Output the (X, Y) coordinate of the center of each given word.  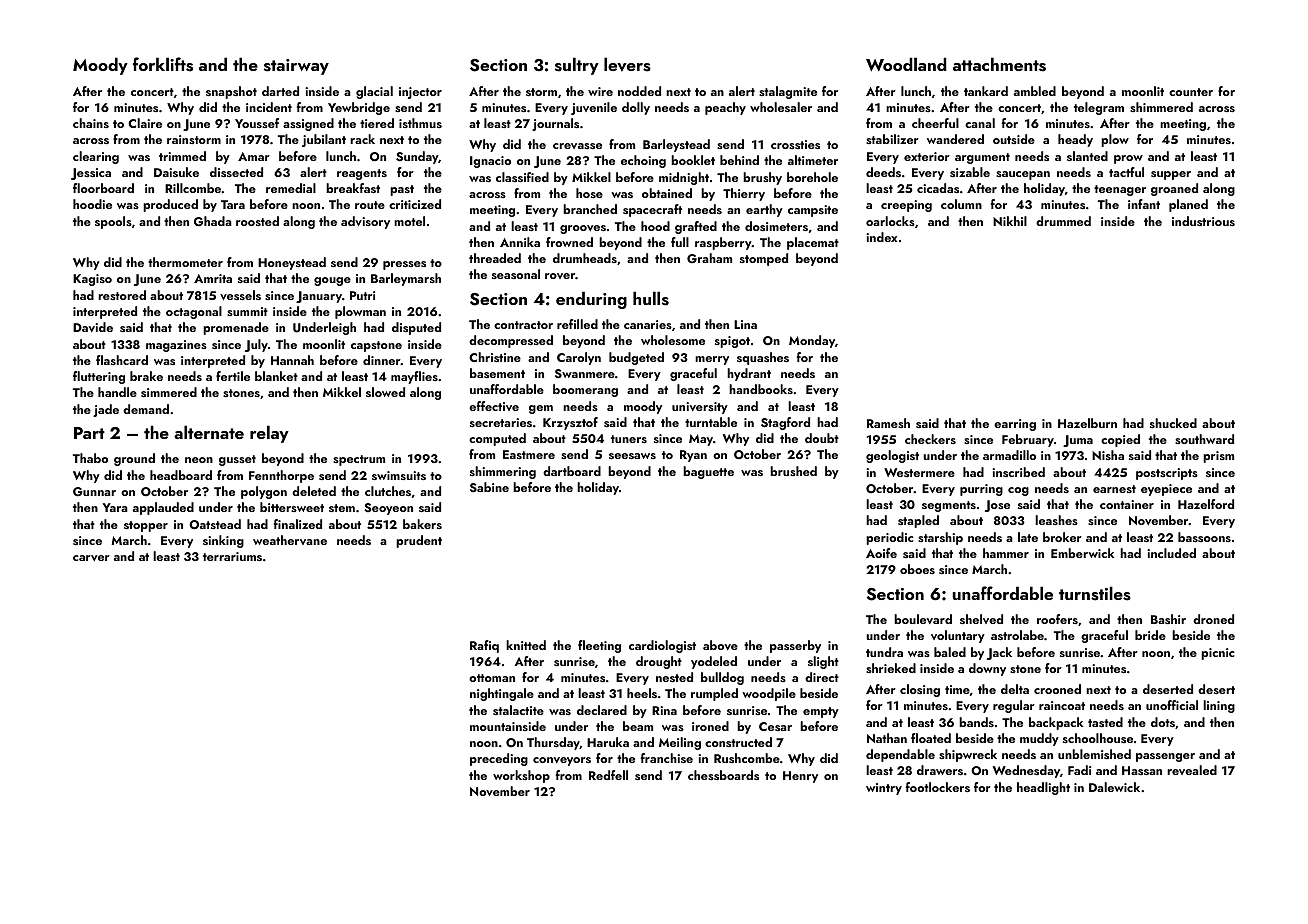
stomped (764, 259)
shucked (1173, 423)
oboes (917, 569)
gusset (237, 460)
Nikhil (1010, 221)
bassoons (1204, 537)
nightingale (502, 694)
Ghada (213, 221)
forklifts (163, 64)
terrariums (232, 556)
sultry (577, 66)
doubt (822, 438)
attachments (999, 64)
